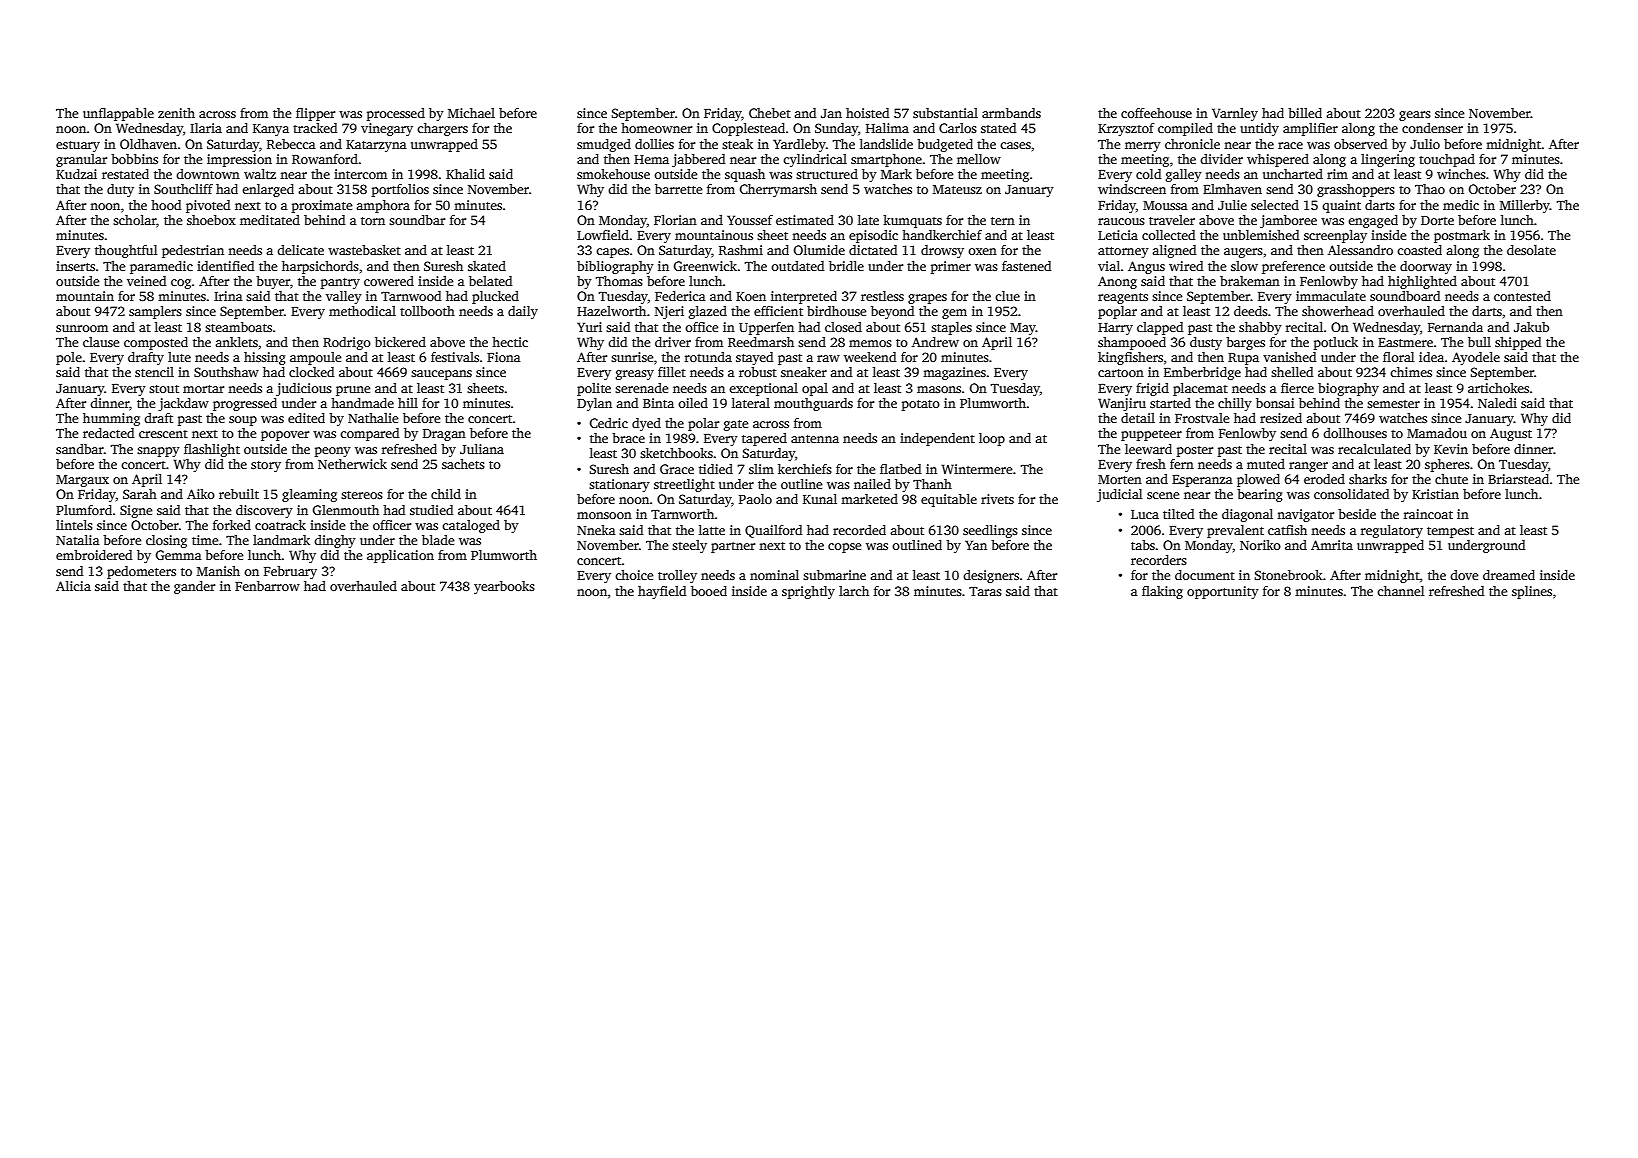 This page has height=1158, width=1638. I want to click on soundbar, so click(417, 220).
